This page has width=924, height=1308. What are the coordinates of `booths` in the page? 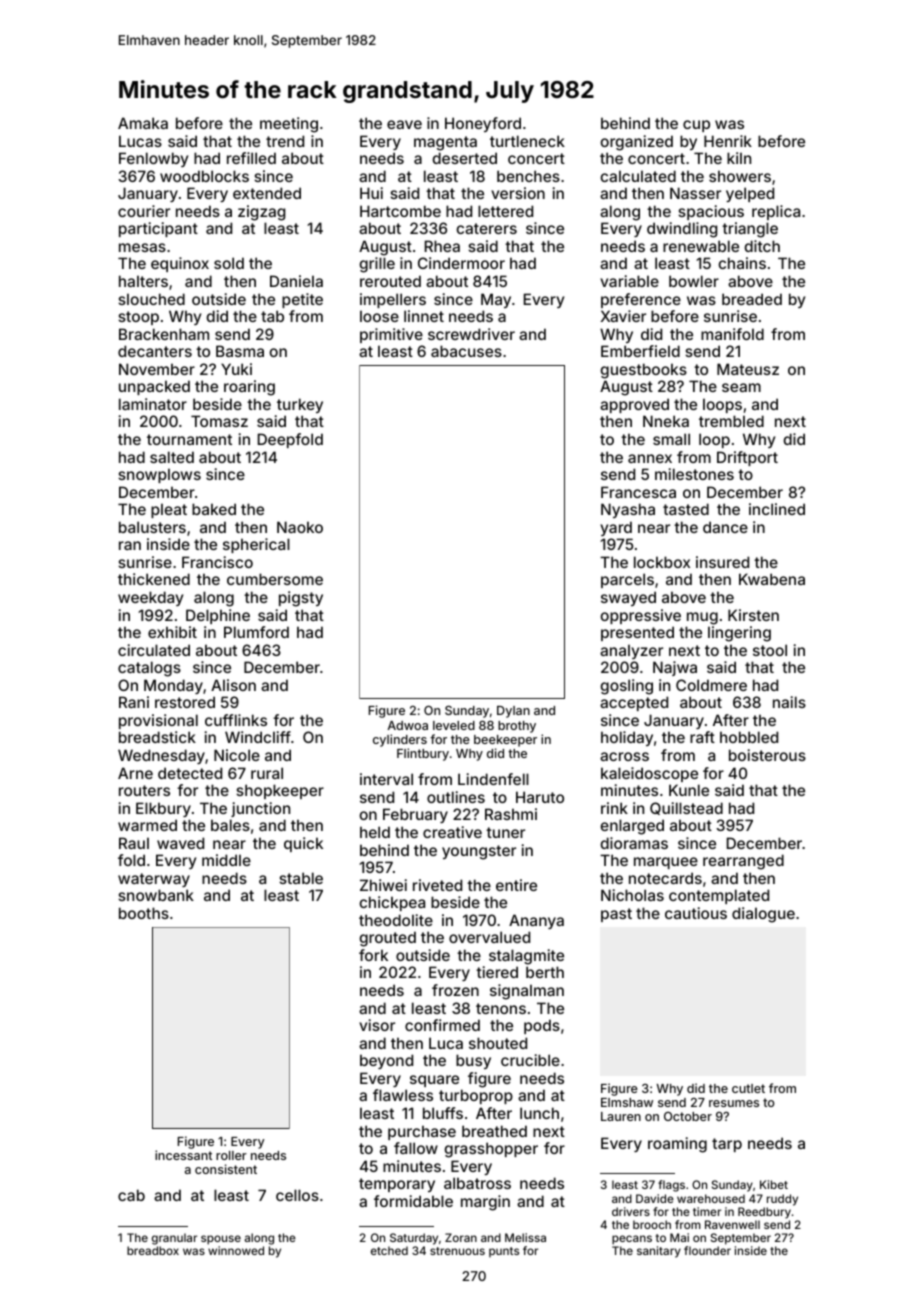 It's located at (144, 913).
